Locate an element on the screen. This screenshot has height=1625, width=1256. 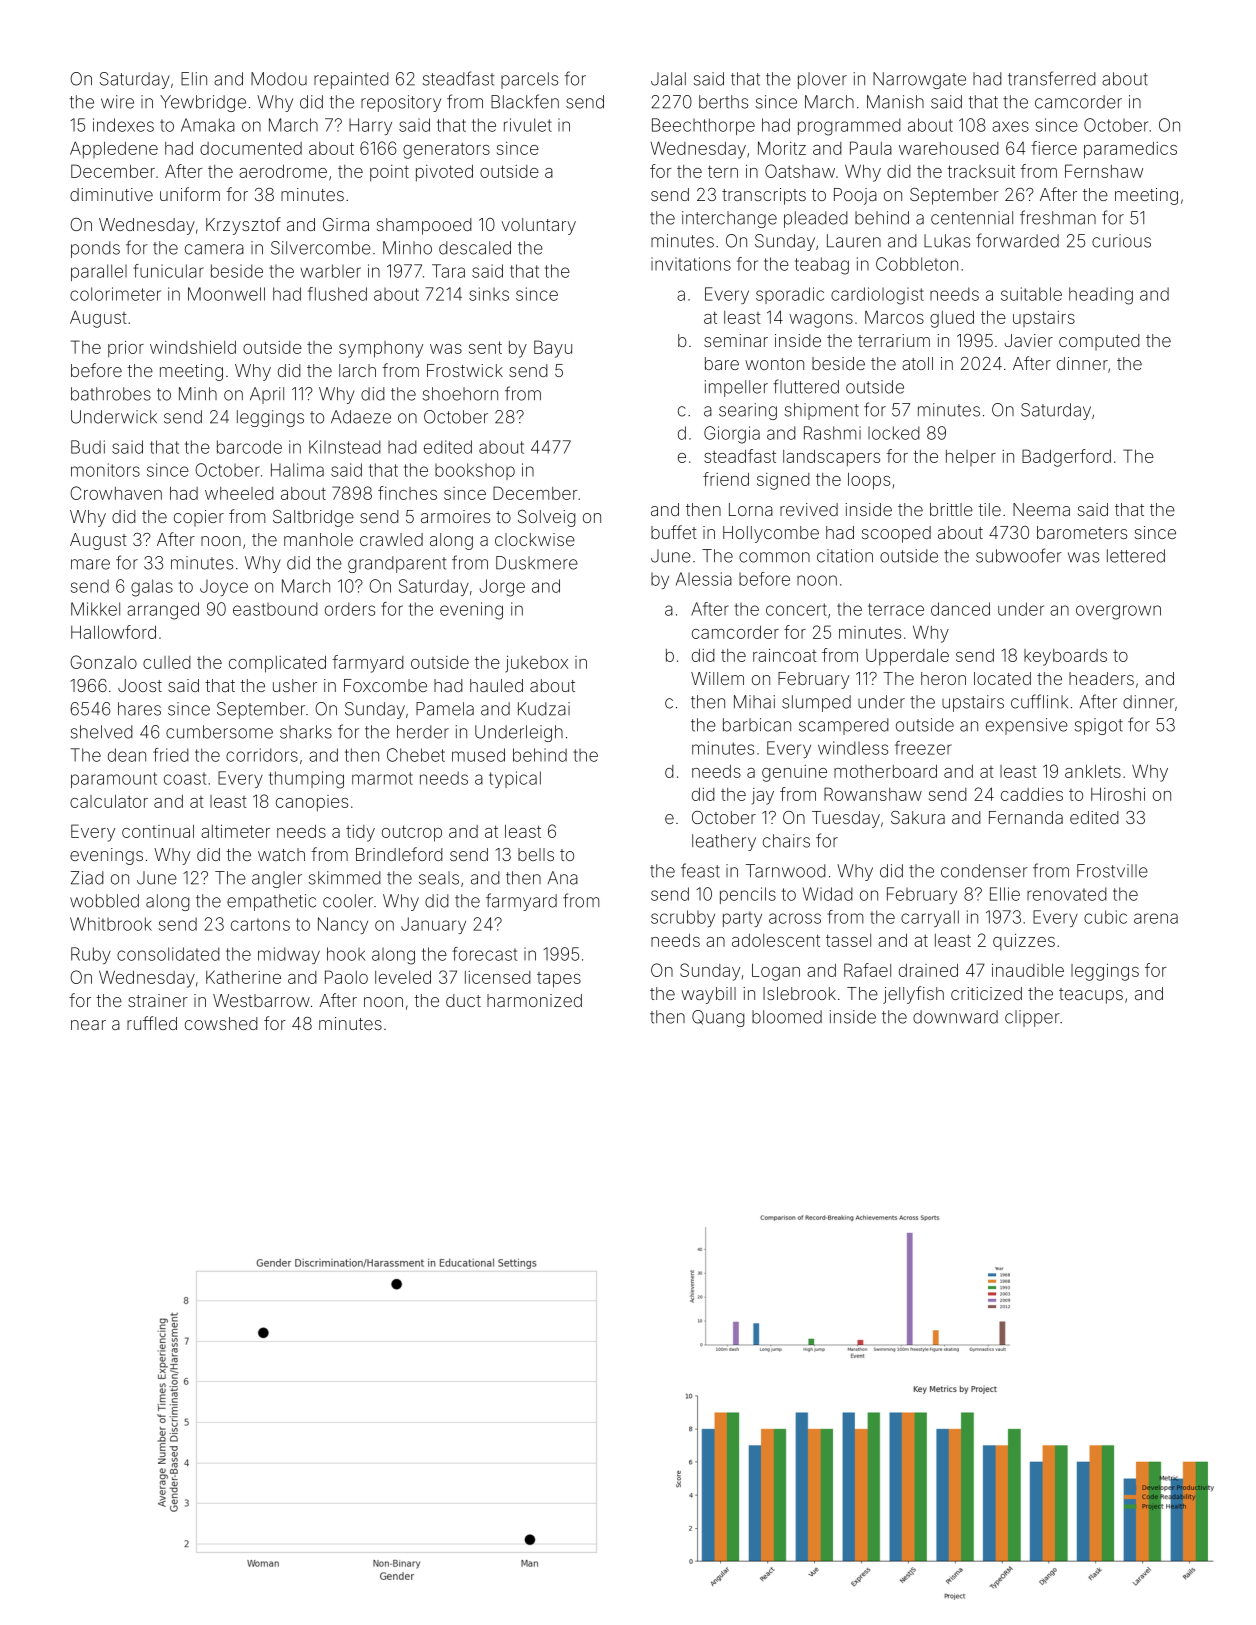
Silvercombe is located at coordinates (321, 248).
